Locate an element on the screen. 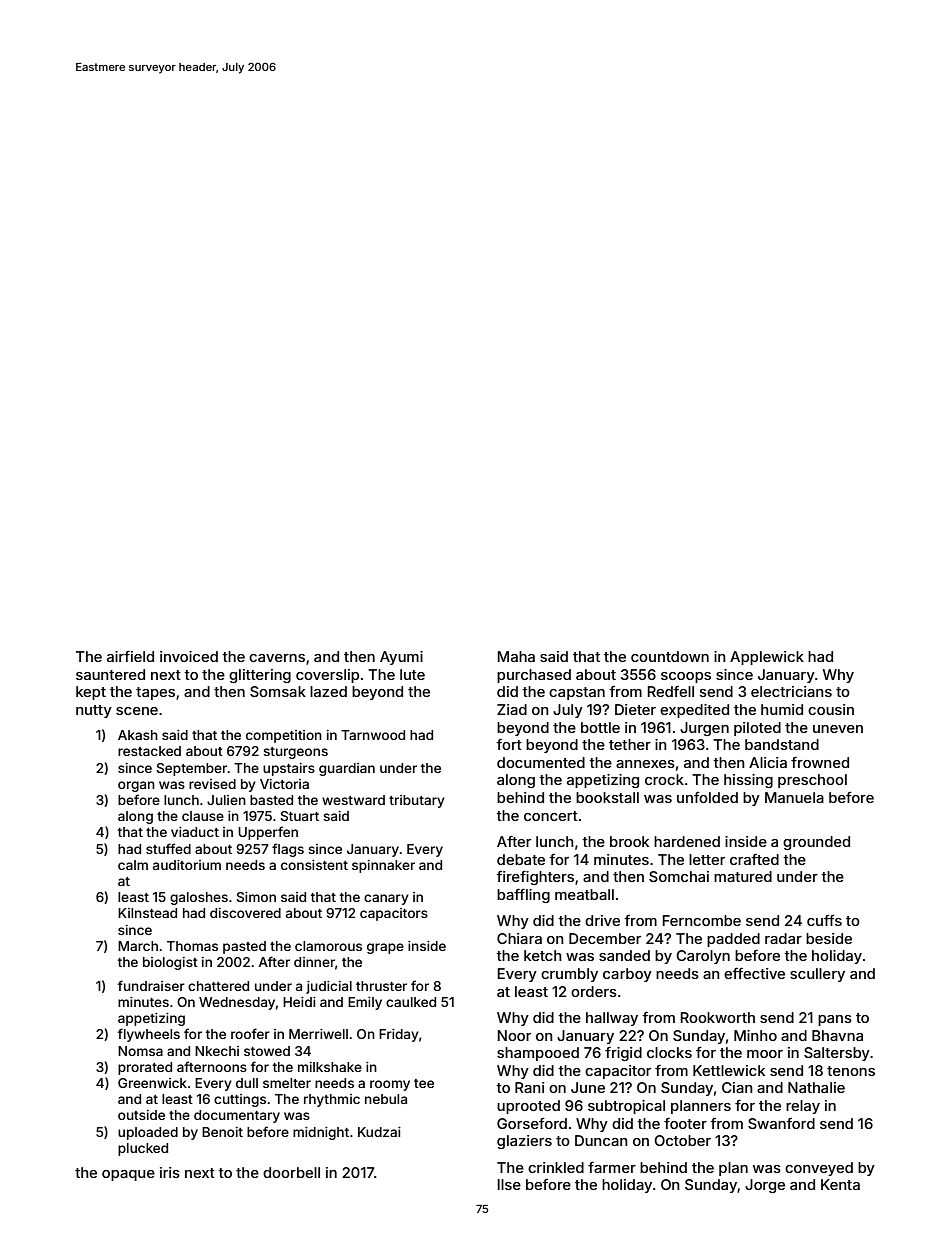 This screenshot has width=952, height=1233. matured is located at coordinates (743, 876).
